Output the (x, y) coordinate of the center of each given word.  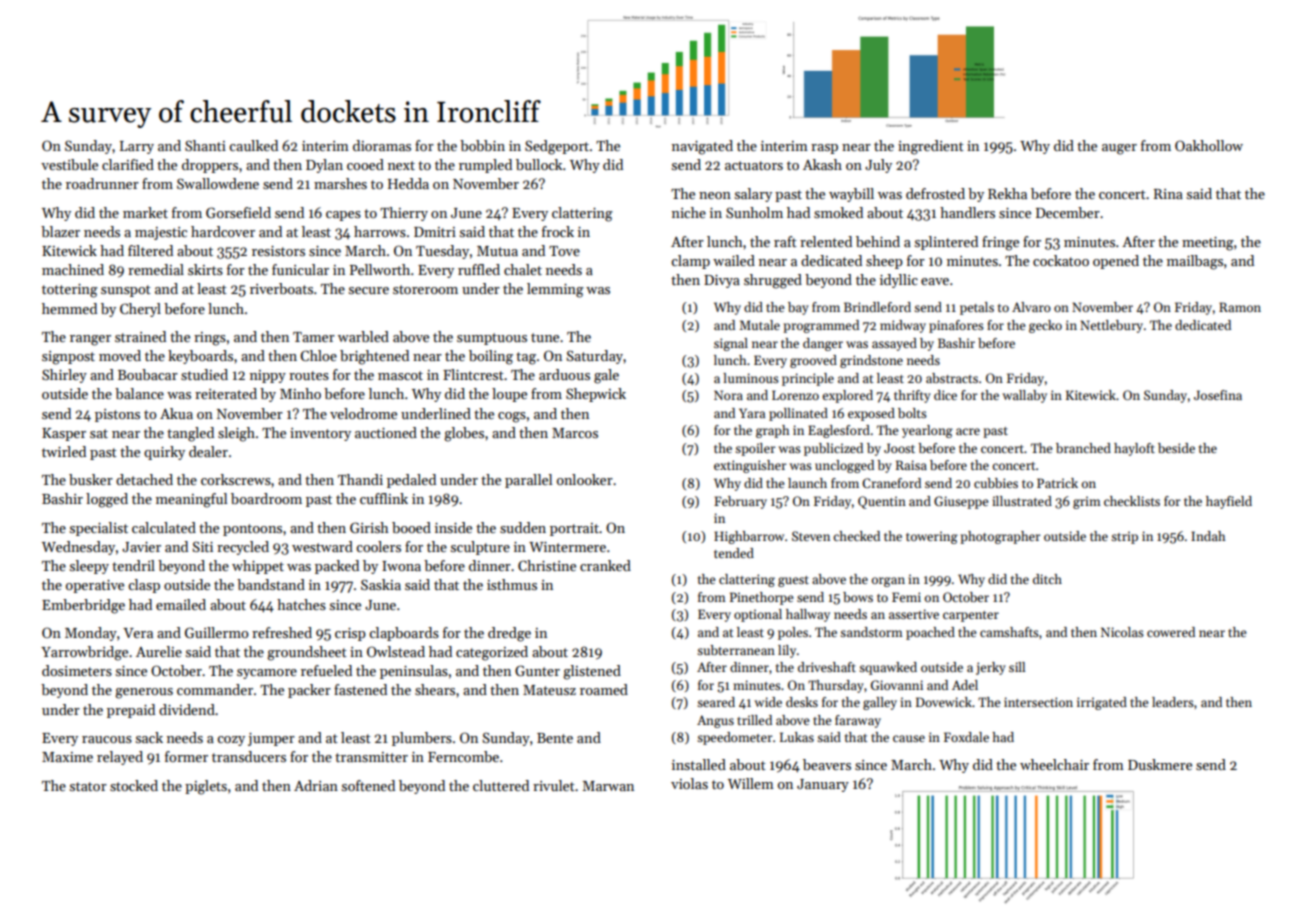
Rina (1168, 194)
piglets (206, 787)
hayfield (1229, 502)
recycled (243, 548)
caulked (253, 145)
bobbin (482, 145)
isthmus (512, 584)
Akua (176, 413)
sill (1017, 667)
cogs (512, 417)
